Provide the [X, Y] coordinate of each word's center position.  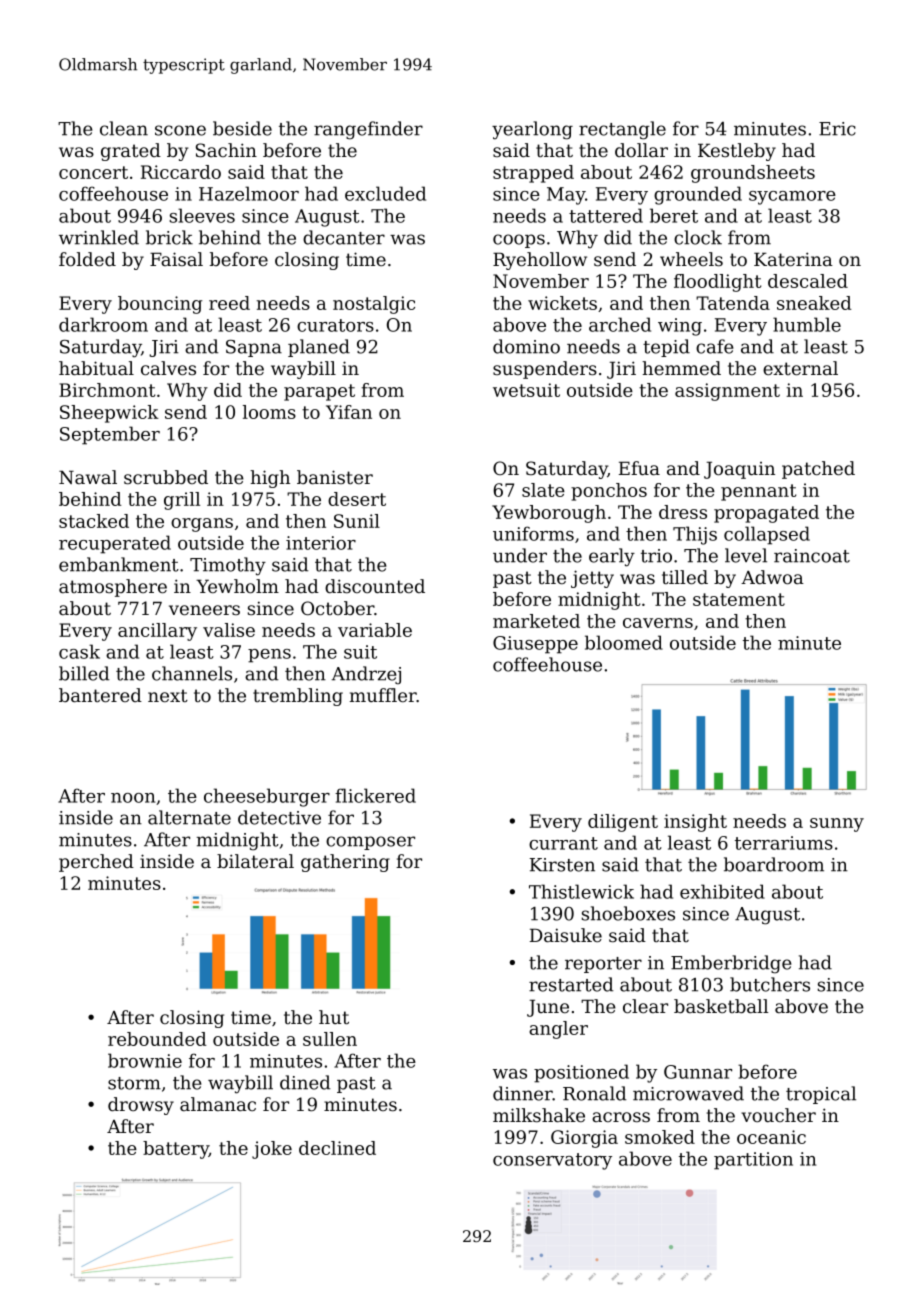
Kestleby [737, 152]
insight [695, 823]
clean [124, 128]
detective [279, 817]
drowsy [141, 1106]
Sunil [357, 521]
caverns [658, 623]
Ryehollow [540, 261]
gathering [345, 863]
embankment [119, 564]
